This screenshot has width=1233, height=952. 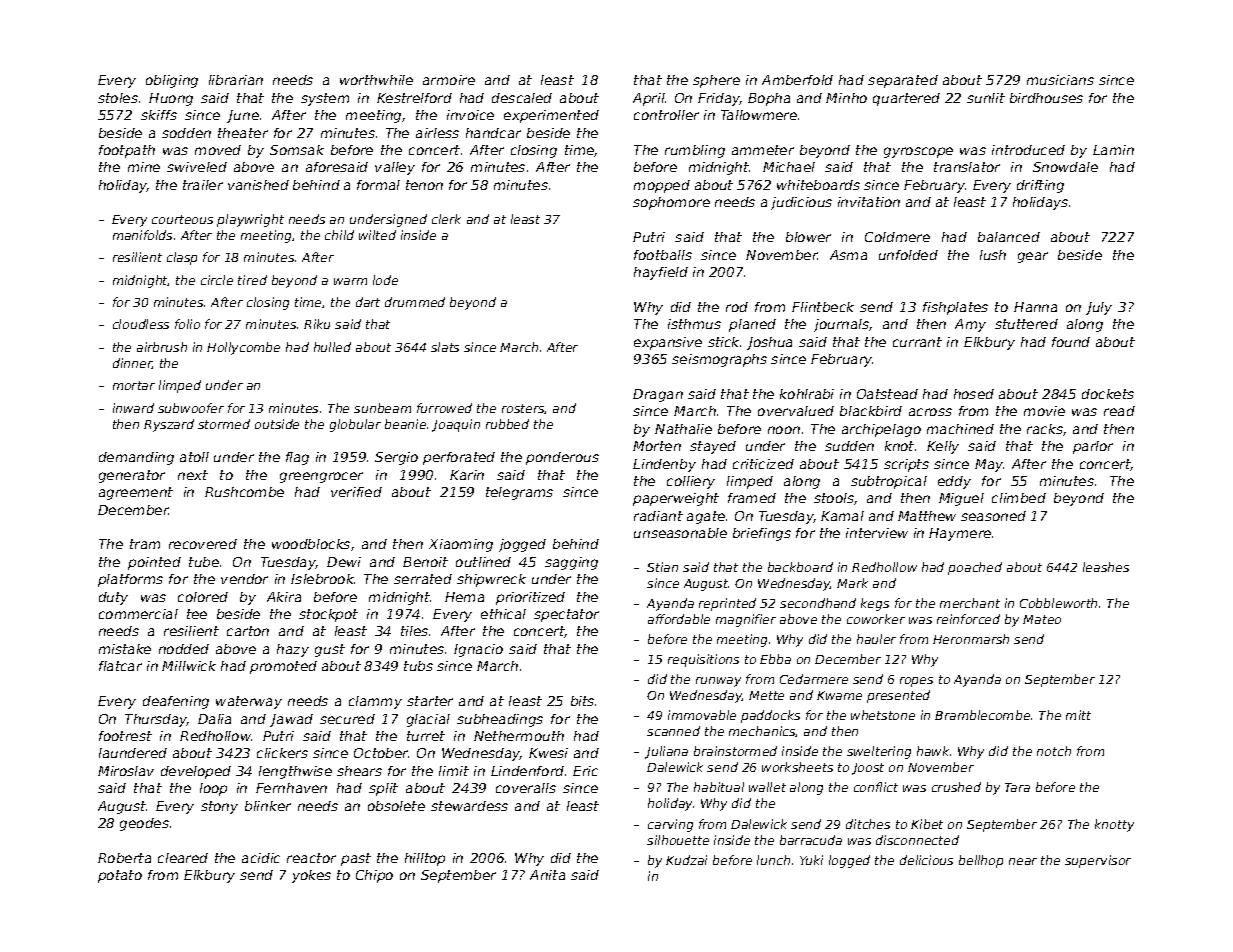 What do you see at coordinates (849, 446) in the screenshot?
I see `sudden` at bounding box center [849, 446].
